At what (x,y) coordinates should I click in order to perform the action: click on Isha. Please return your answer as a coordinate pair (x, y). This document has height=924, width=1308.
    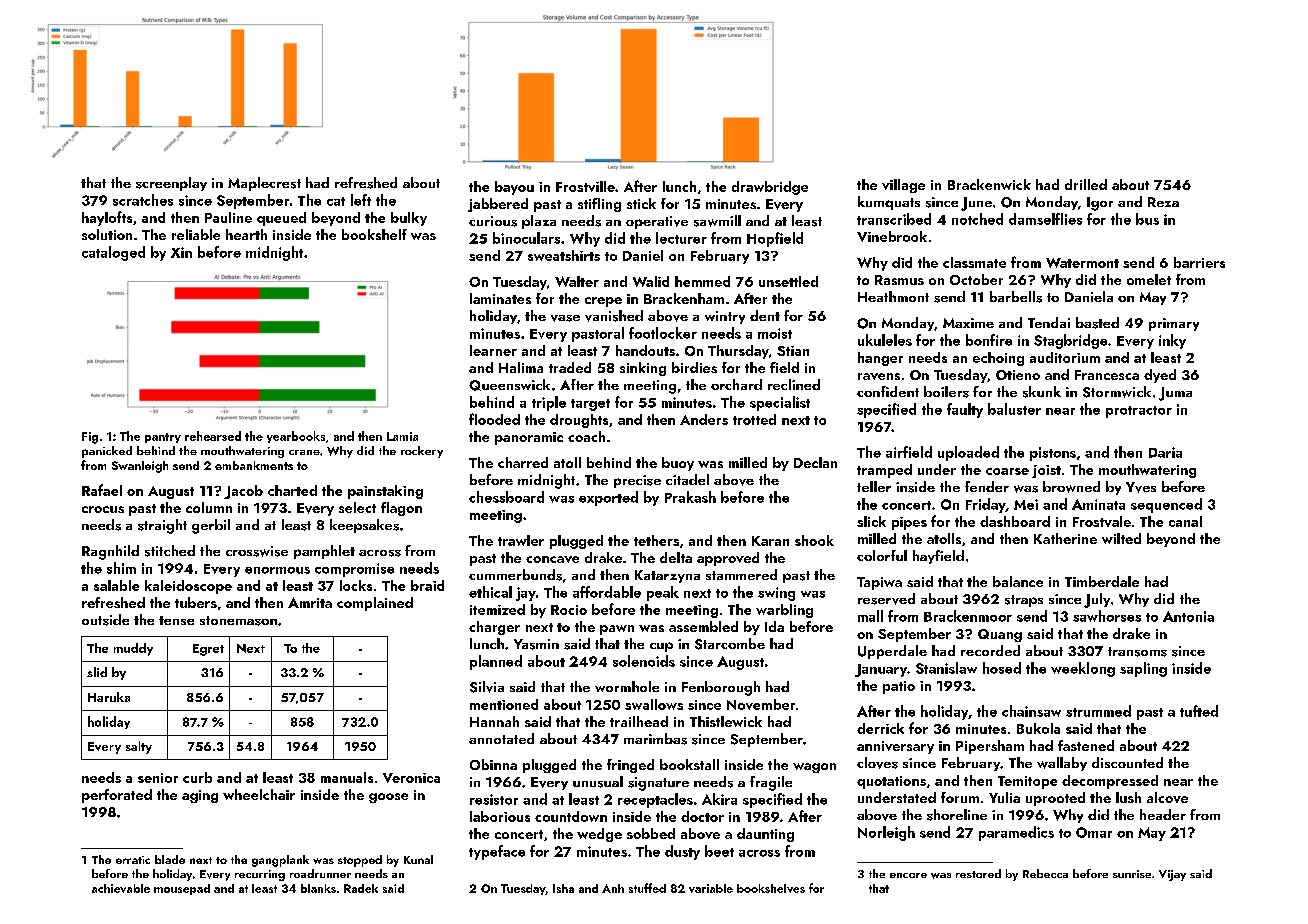
    Looking at the image, I should click on (563, 888).
